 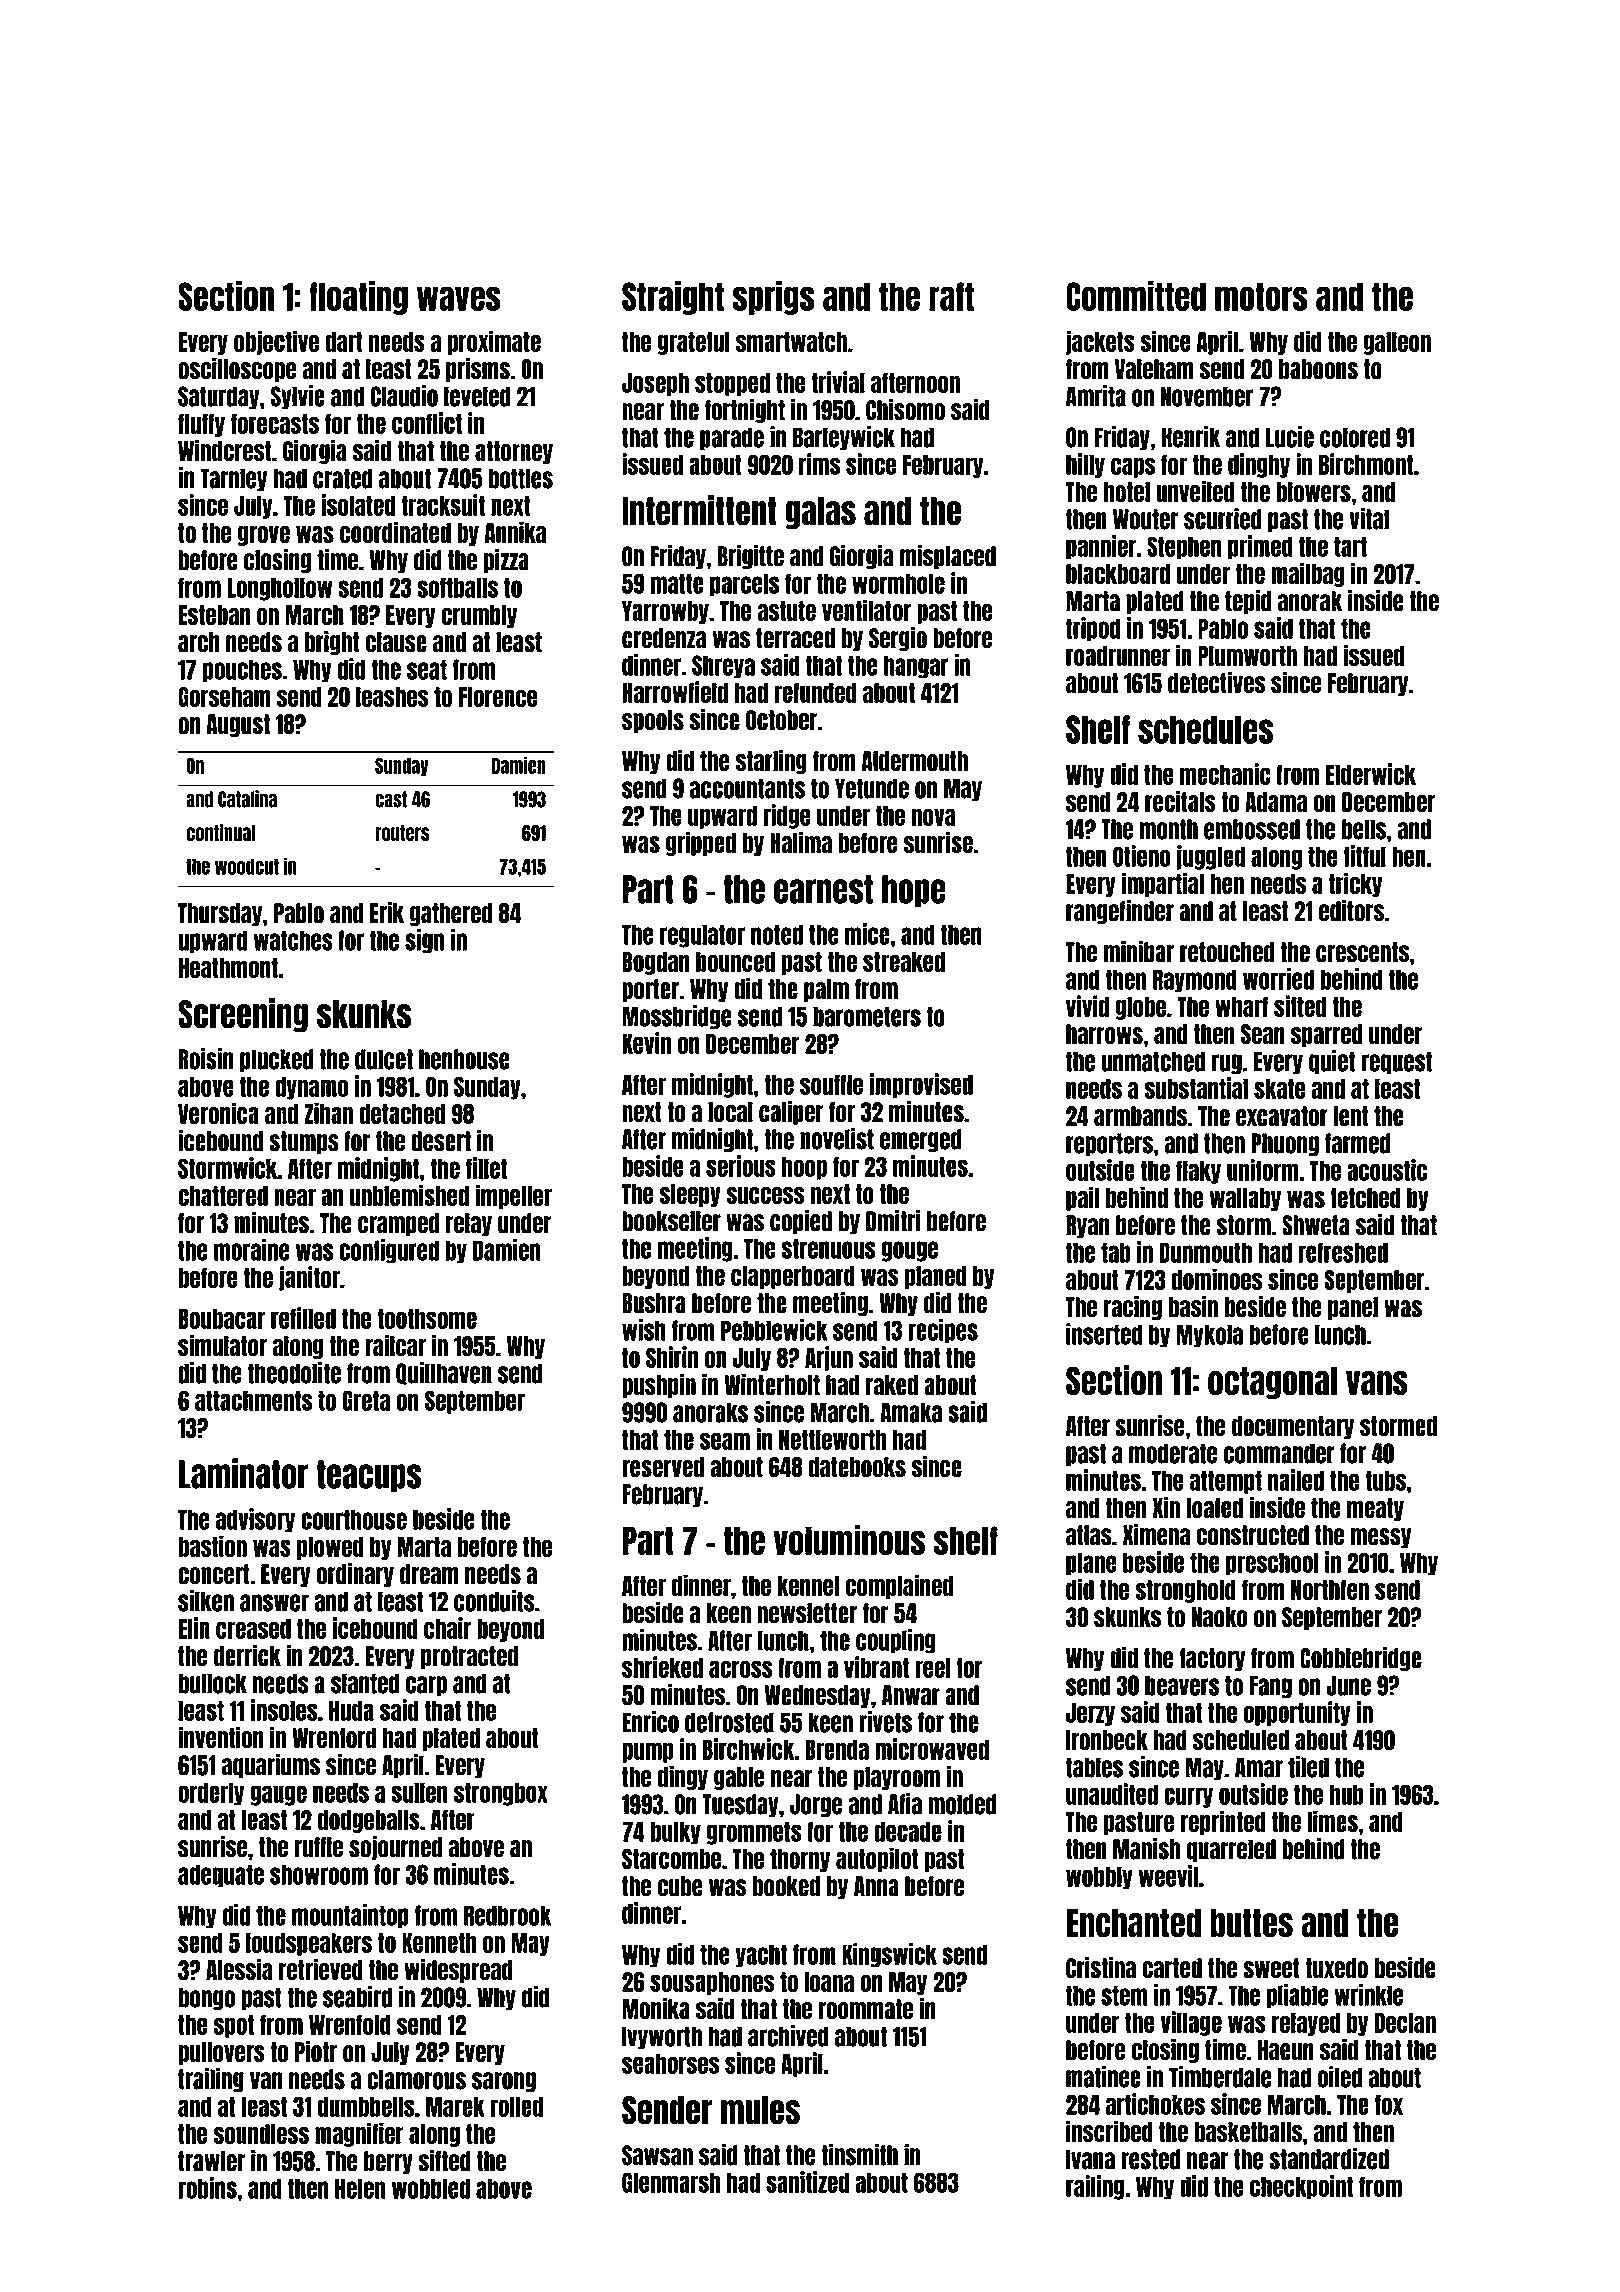 I want to click on opportunity, so click(x=1297, y=1713).
